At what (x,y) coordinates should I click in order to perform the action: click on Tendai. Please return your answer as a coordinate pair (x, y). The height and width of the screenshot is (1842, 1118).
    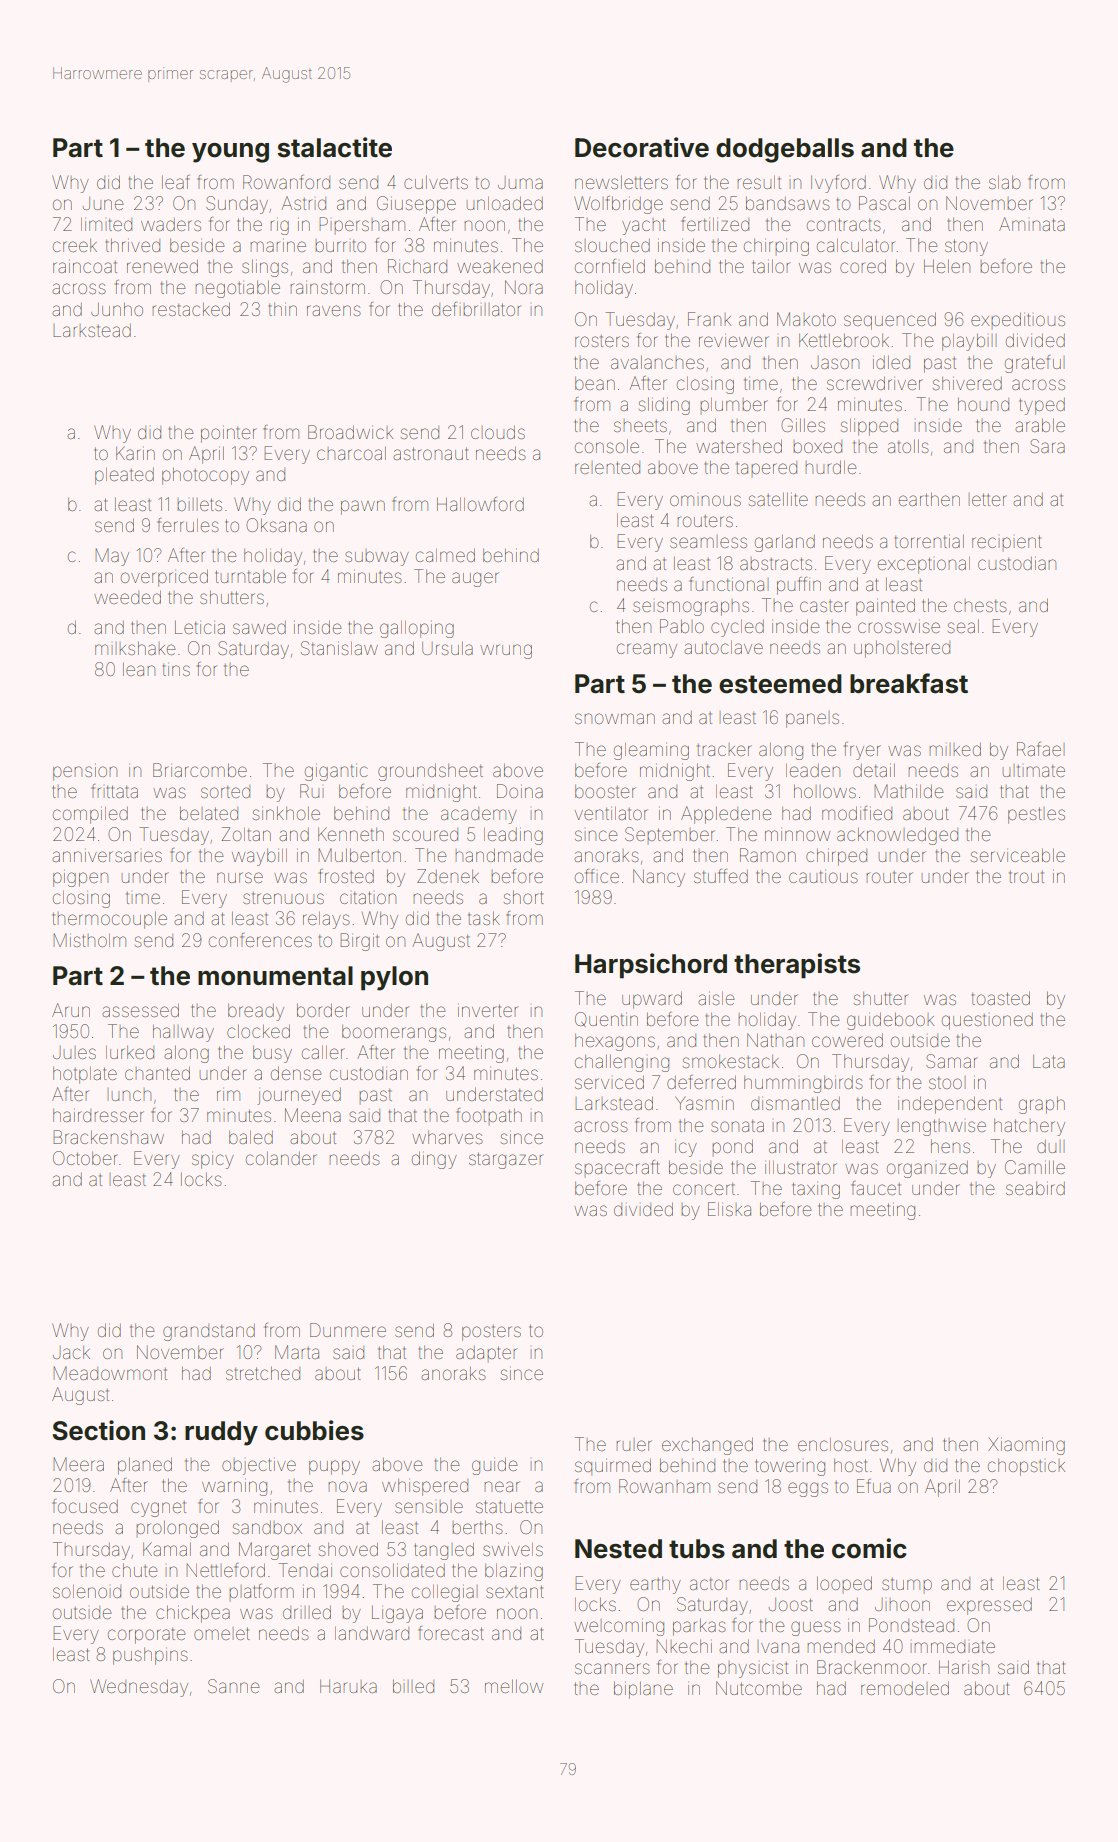
    Looking at the image, I should click on (305, 1570).
